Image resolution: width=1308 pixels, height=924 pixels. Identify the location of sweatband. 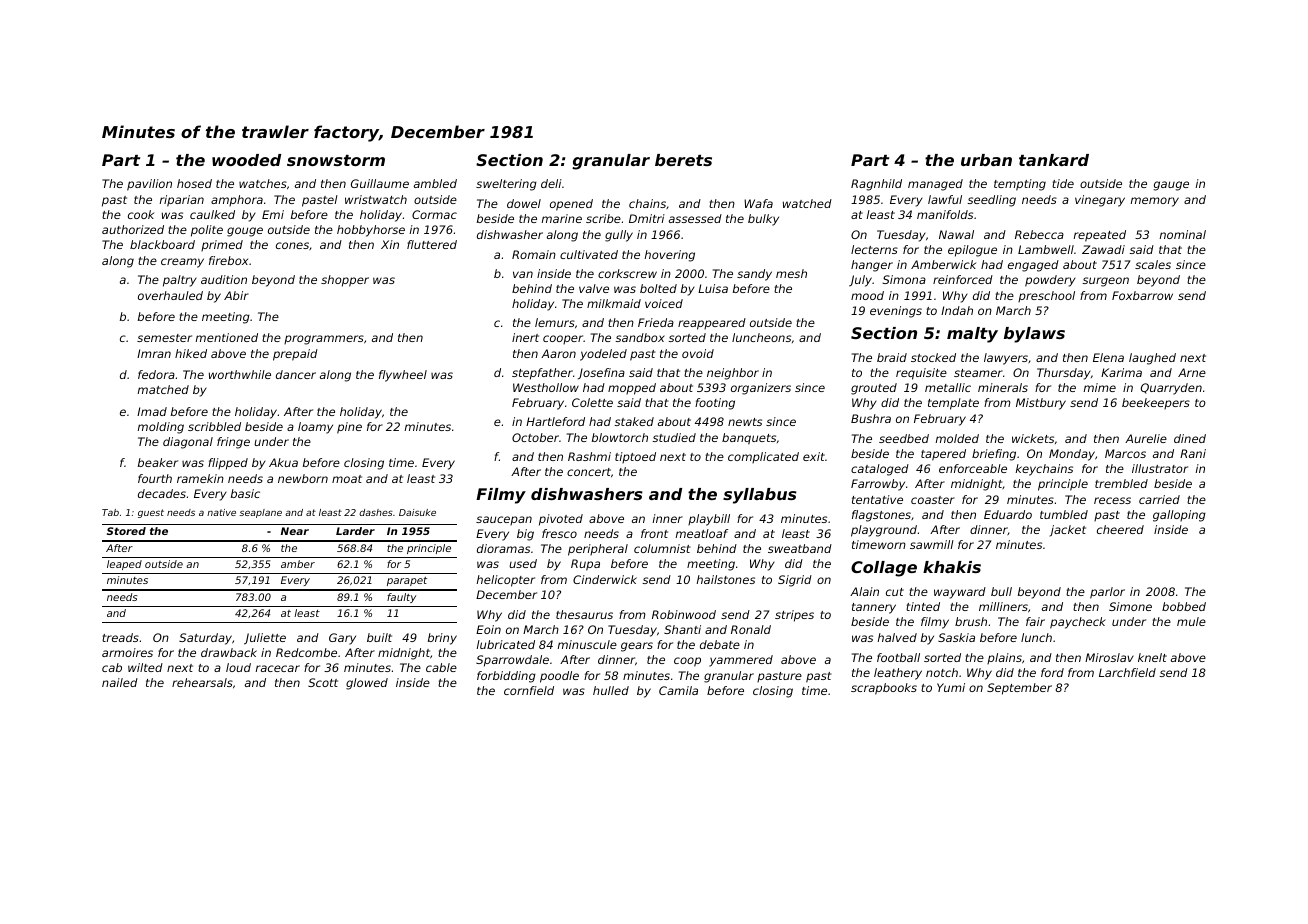
(800, 548).
